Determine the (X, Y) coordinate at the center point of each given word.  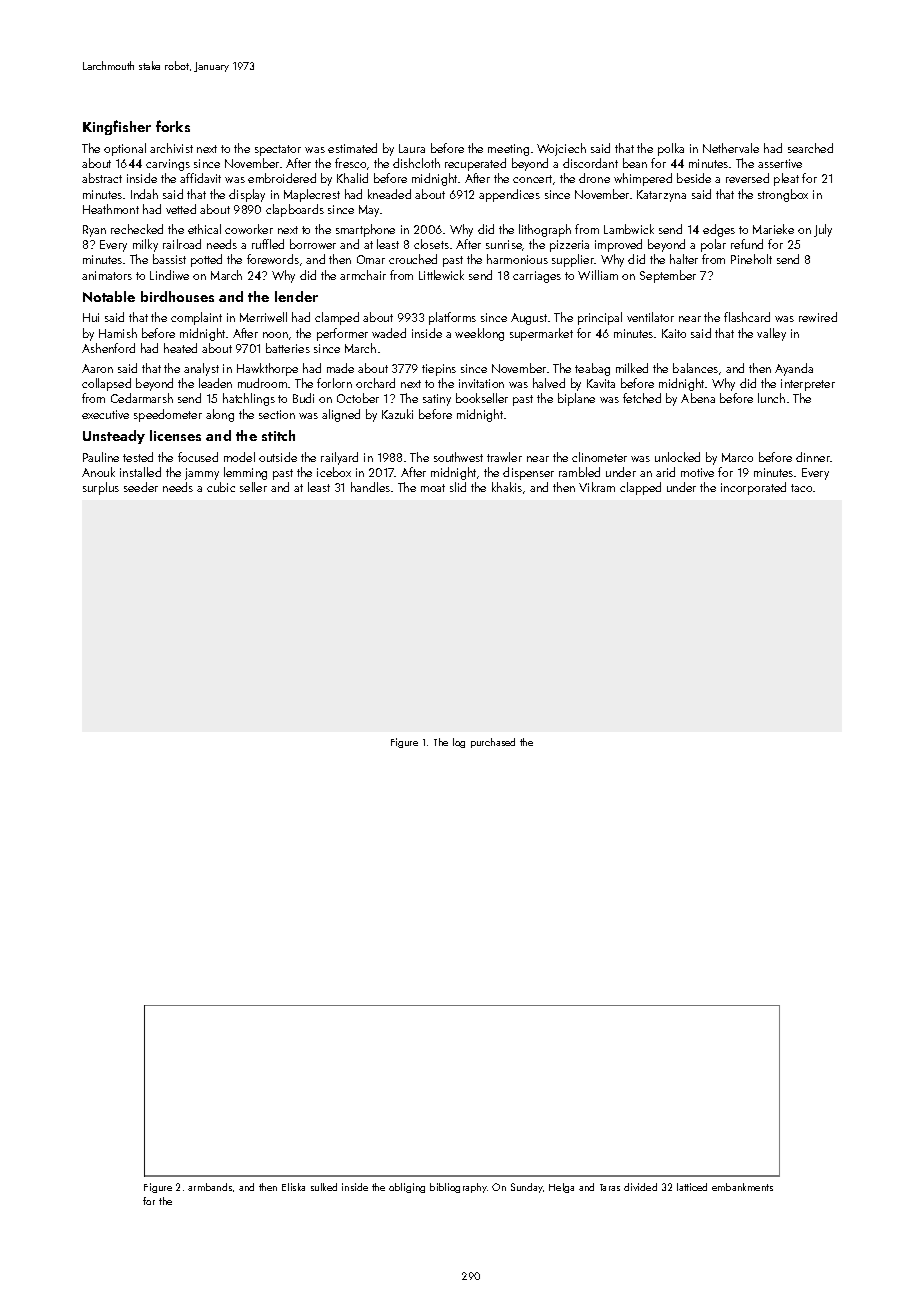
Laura (412, 148)
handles (370, 487)
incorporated (753, 488)
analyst (201, 369)
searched (810, 148)
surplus (101, 488)
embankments (742, 1187)
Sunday (527, 1188)
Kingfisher (117, 127)
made (340, 368)
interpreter (808, 385)
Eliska (293, 1187)
